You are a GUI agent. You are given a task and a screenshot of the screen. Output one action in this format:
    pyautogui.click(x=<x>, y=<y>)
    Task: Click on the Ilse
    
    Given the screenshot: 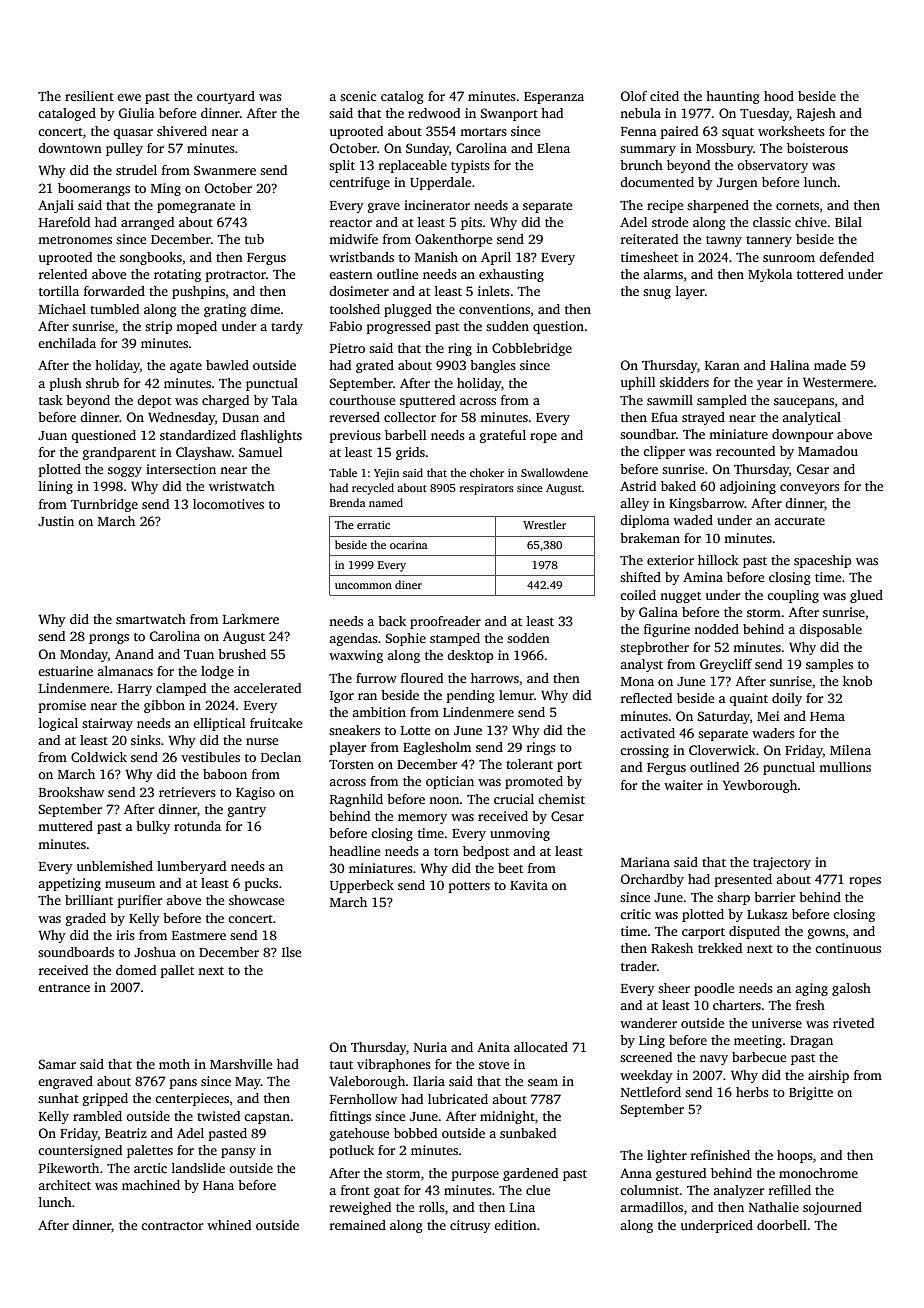 What is the action you would take?
    pyautogui.click(x=291, y=952)
